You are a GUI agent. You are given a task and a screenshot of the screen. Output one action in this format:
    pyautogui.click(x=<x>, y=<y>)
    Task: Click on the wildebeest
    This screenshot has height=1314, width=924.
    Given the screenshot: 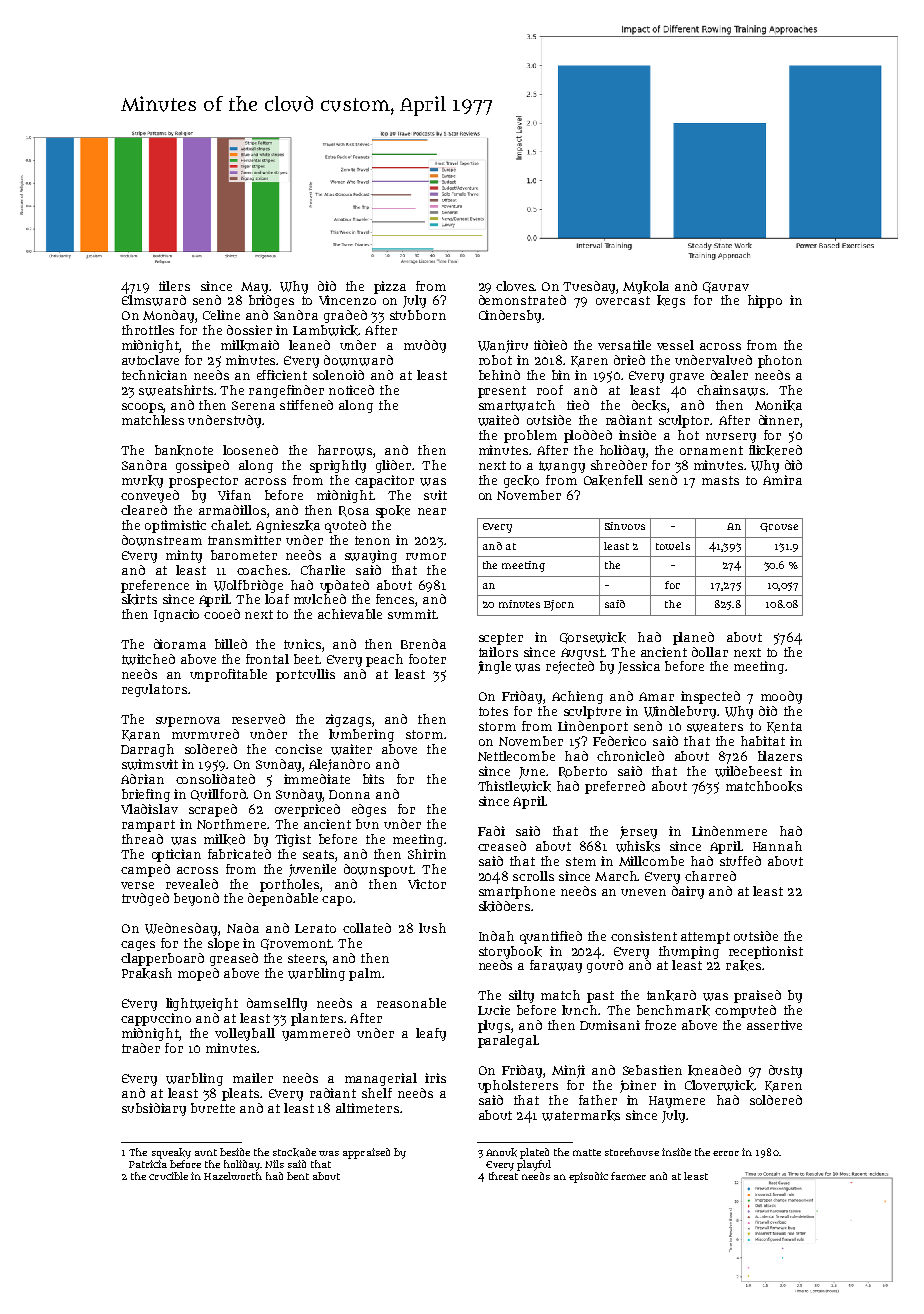 What is the action you would take?
    pyautogui.click(x=748, y=771)
